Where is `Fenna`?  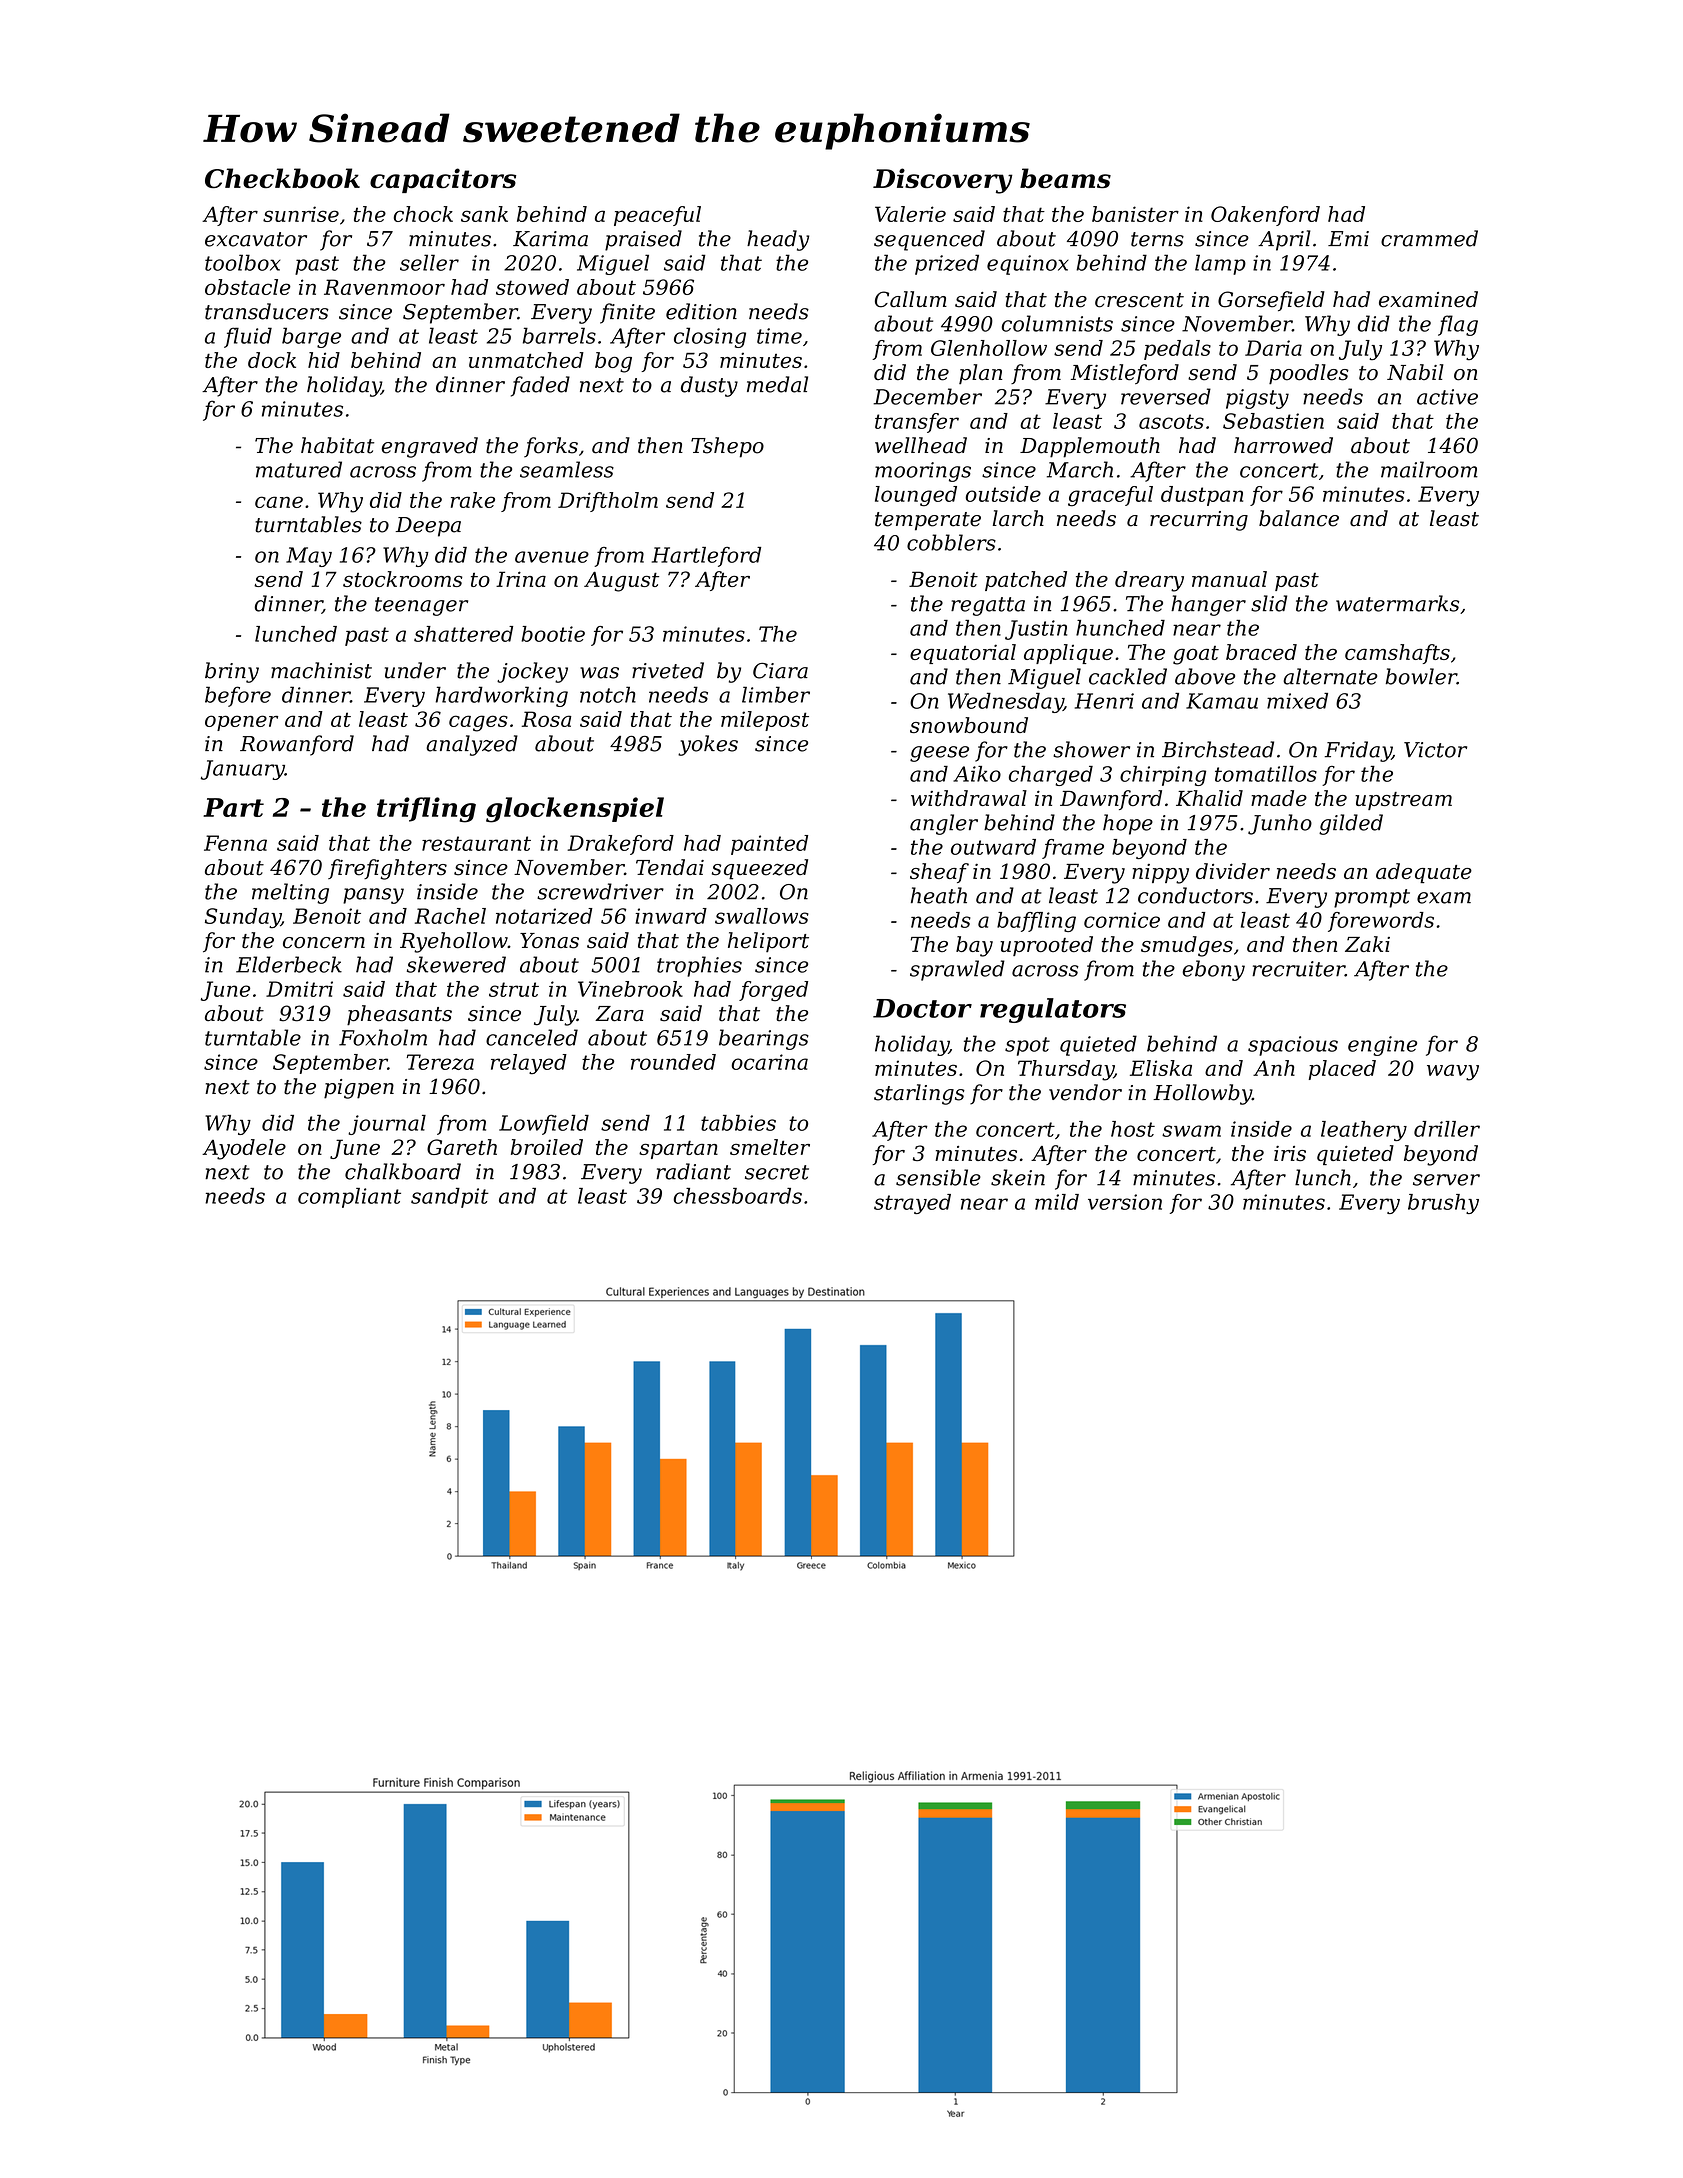
Fenna is located at coordinates (235, 843).
